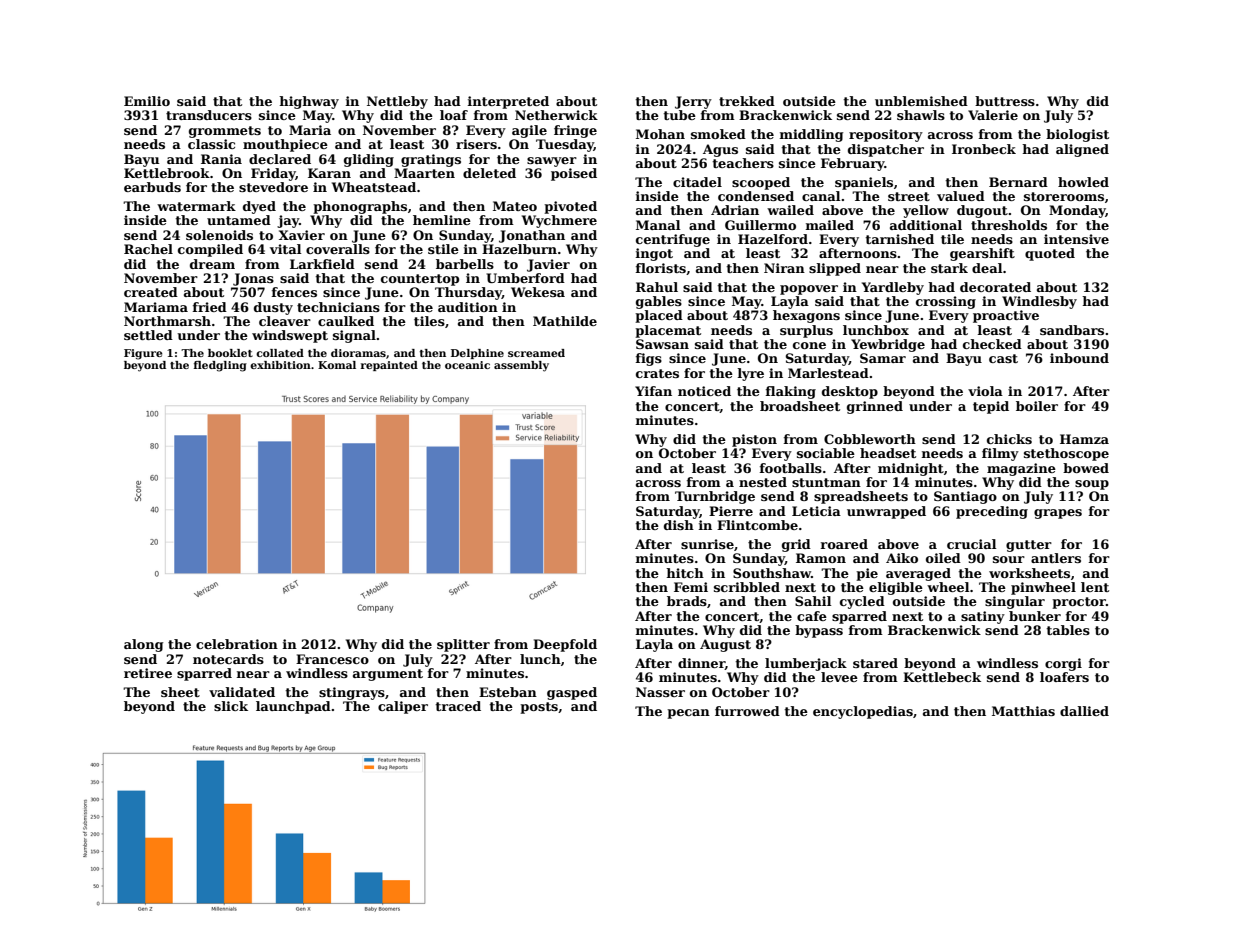 The height and width of the document is (952, 1233). I want to click on dish, so click(679, 525).
